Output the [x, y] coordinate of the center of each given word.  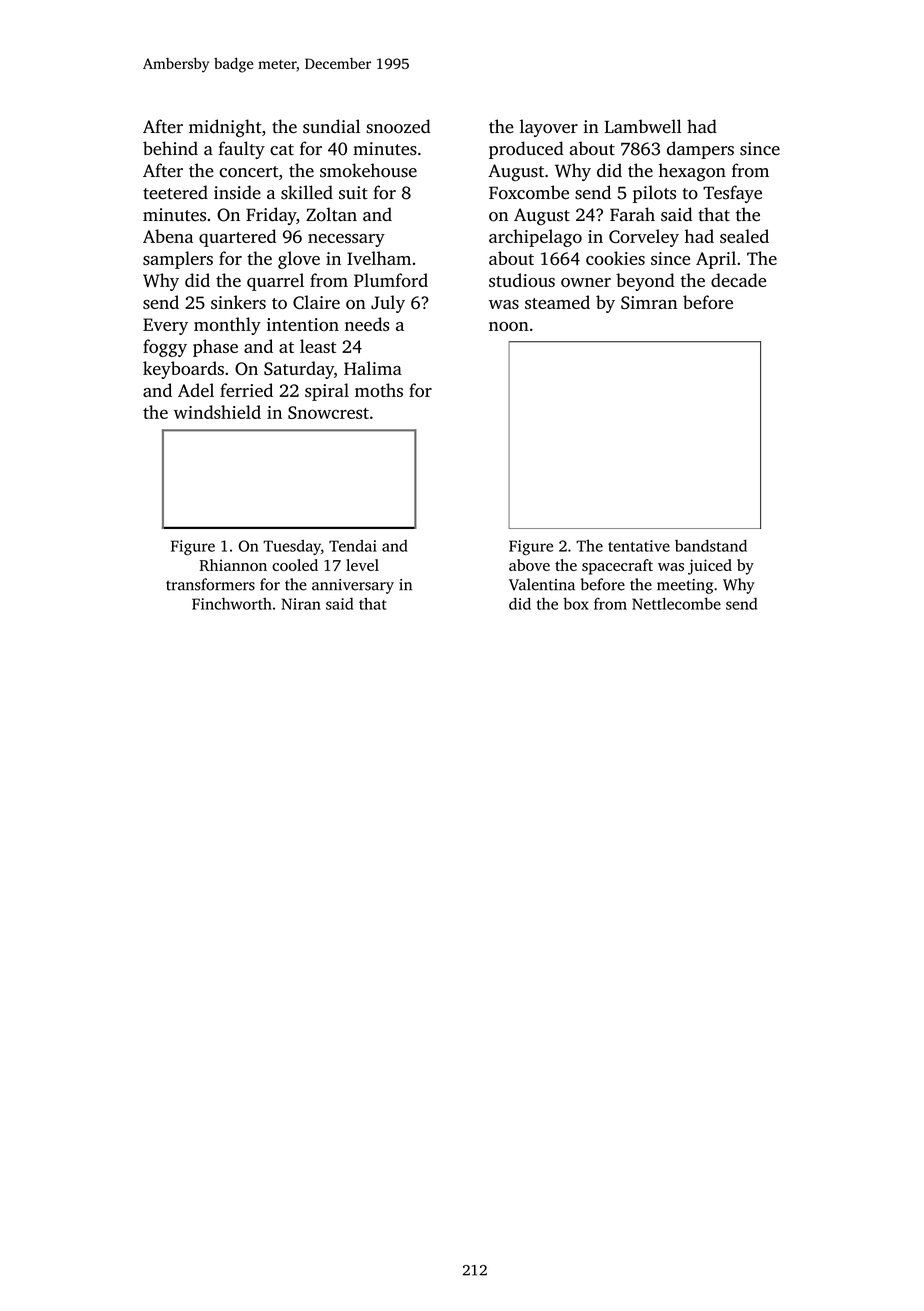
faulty [242, 150]
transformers [210, 584]
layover [549, 128]
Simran [649, 302]
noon [509, 326]
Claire [316, 302]
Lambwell [643, 126]
